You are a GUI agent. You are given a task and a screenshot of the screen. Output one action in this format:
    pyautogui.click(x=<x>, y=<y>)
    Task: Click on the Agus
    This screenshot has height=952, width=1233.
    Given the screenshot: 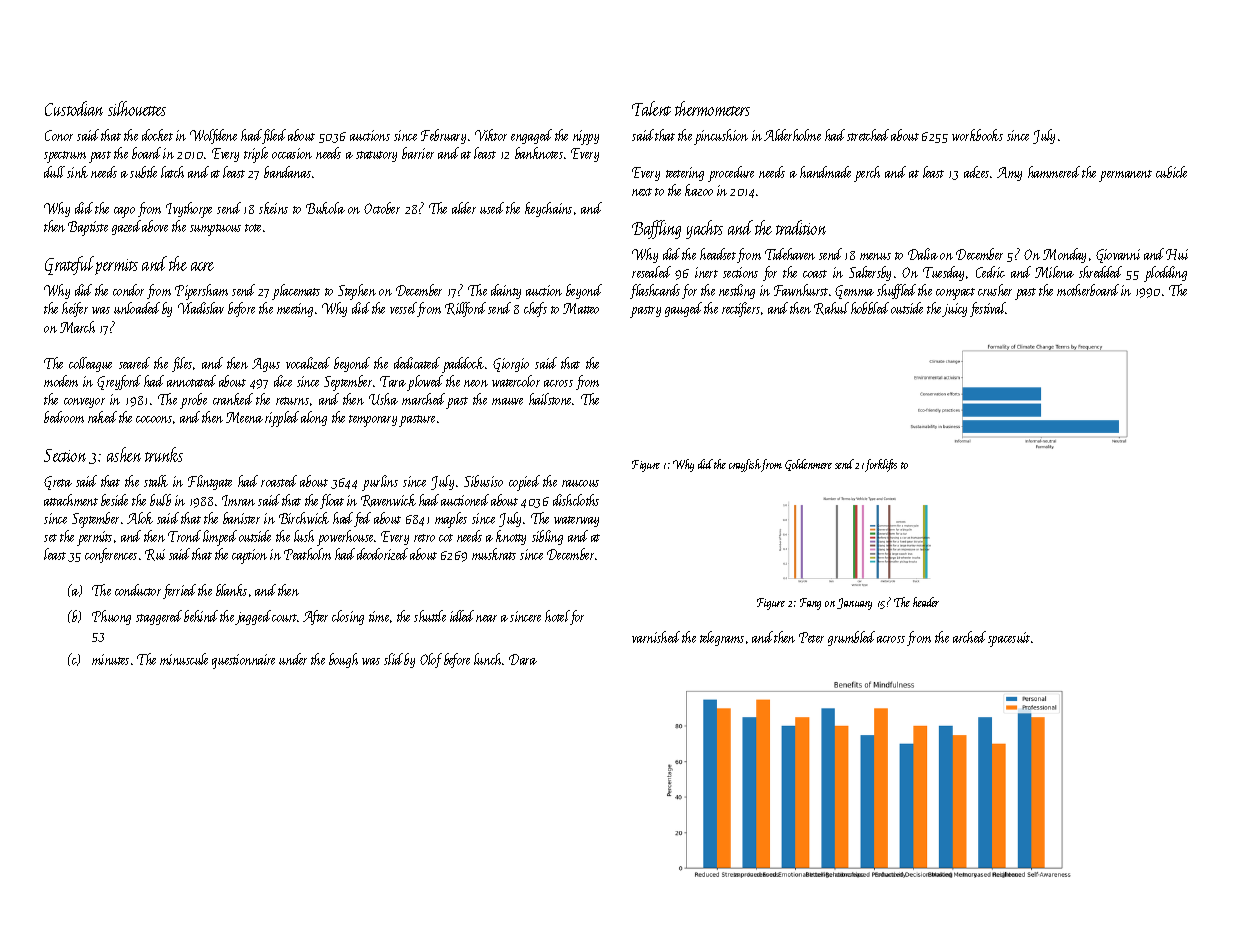 What is the action you would take?
    pyautogui.click(x=266, y=365)
